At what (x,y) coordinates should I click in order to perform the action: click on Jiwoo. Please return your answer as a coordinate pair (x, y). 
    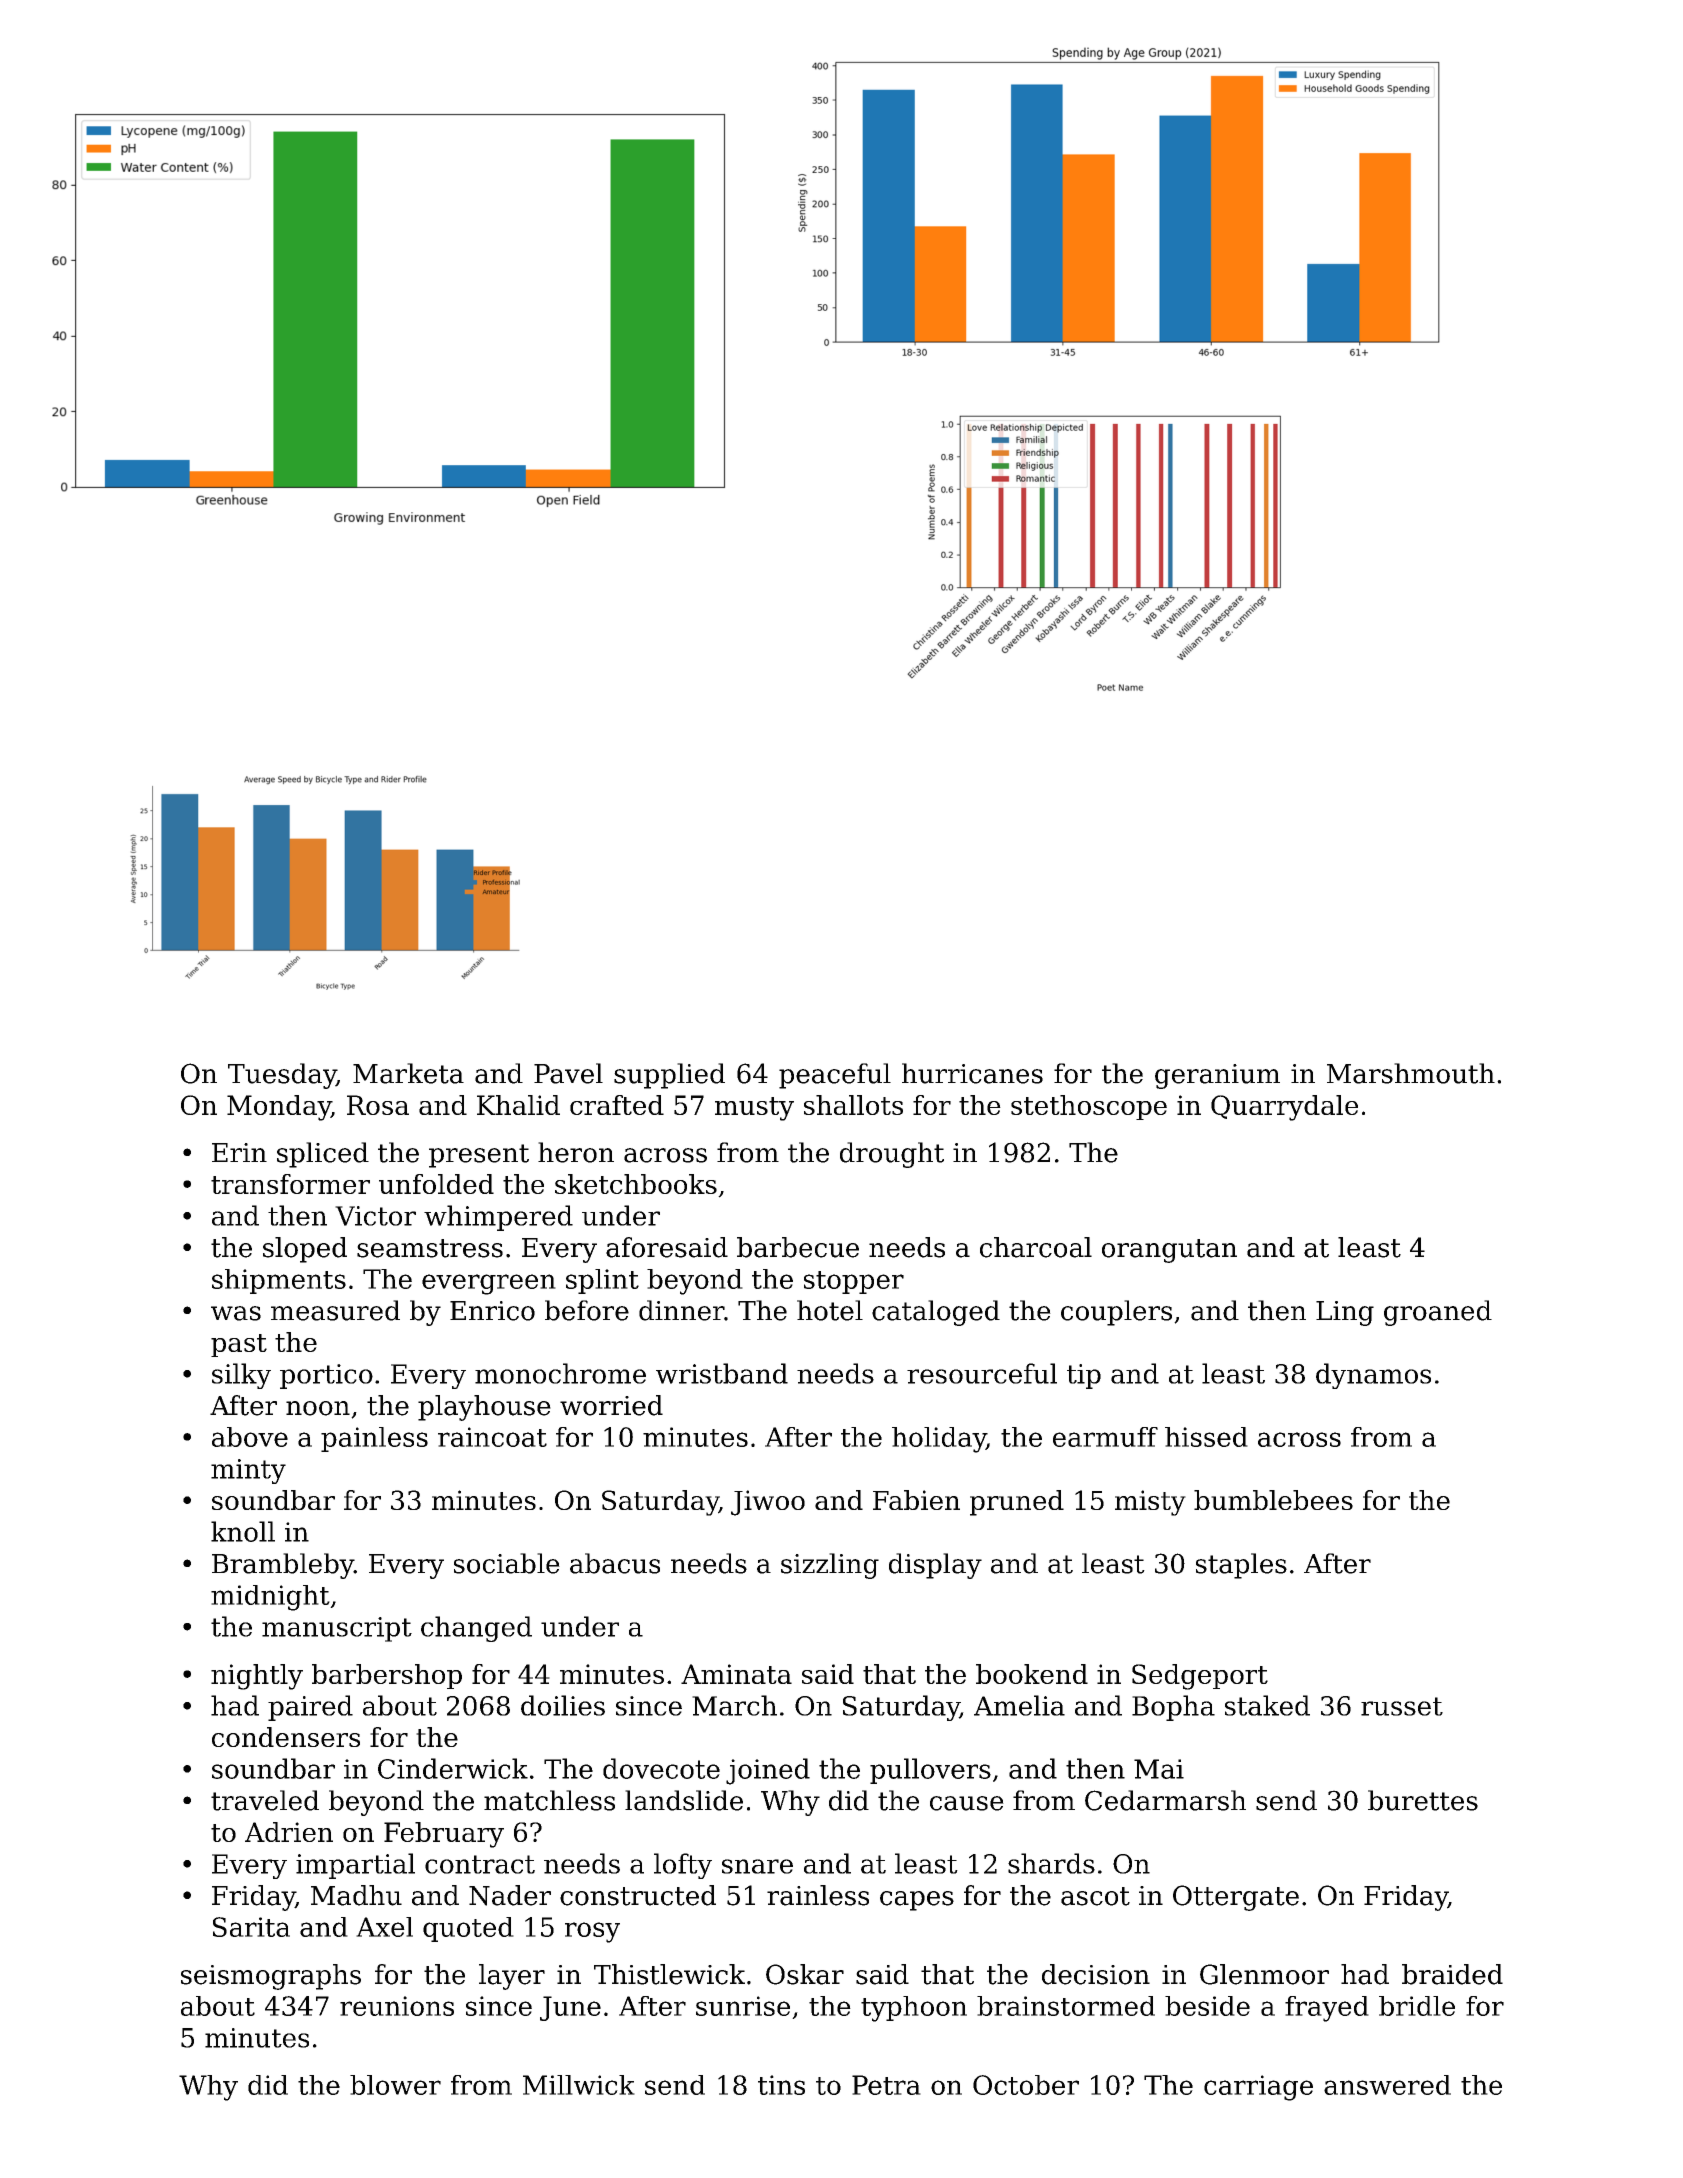
    Looking at the image, I should click on (768, 1503).
